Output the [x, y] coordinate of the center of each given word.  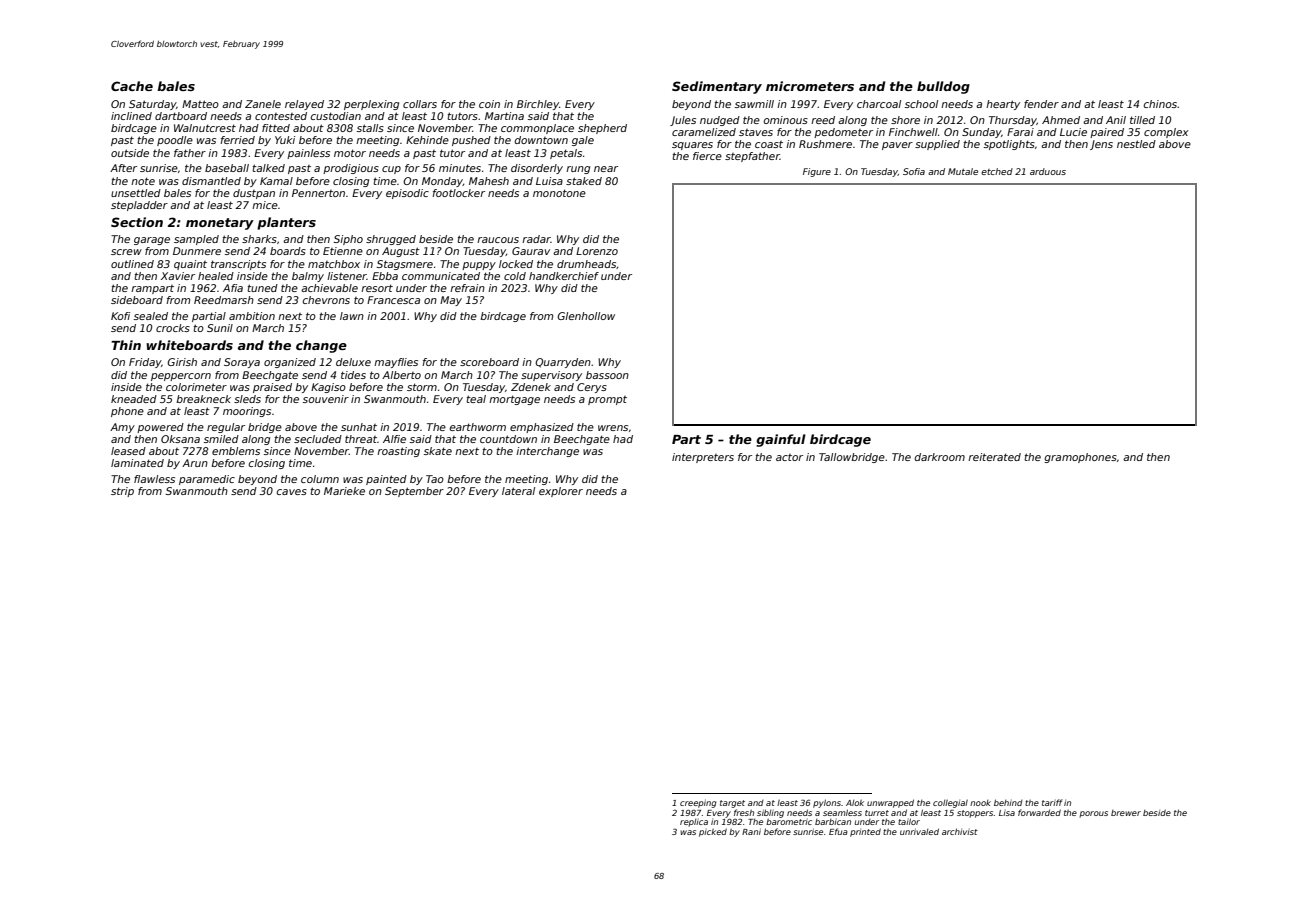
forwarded [1039, 812]
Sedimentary [717, 87]
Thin [126, 345]
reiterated [994, 457]
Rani [751, 831]
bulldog [943, 87]
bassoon [607, 375]
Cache [132, 86]
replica [694, 823]
